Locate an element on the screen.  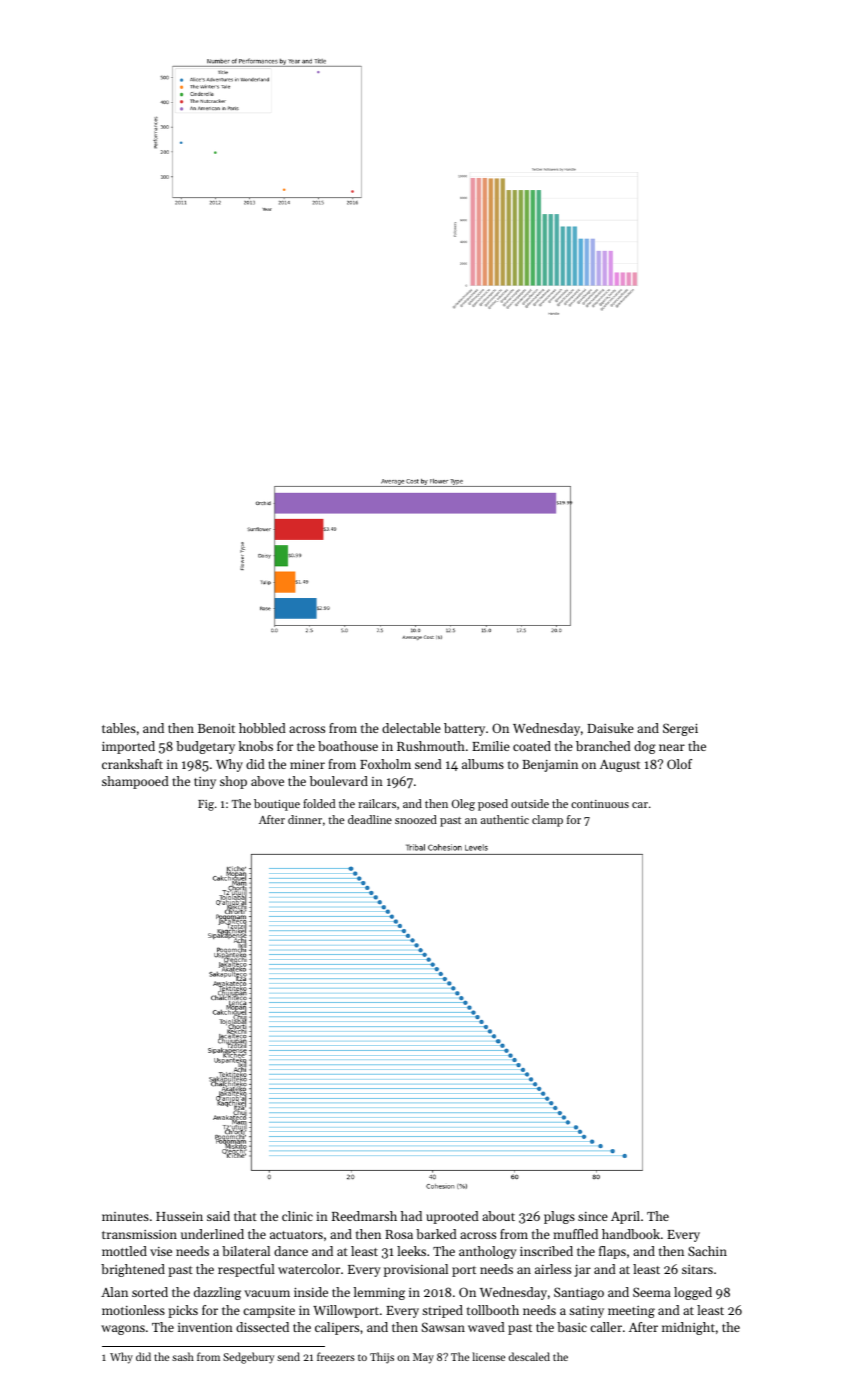
bilateral is located at coordinates (246, 1251).
